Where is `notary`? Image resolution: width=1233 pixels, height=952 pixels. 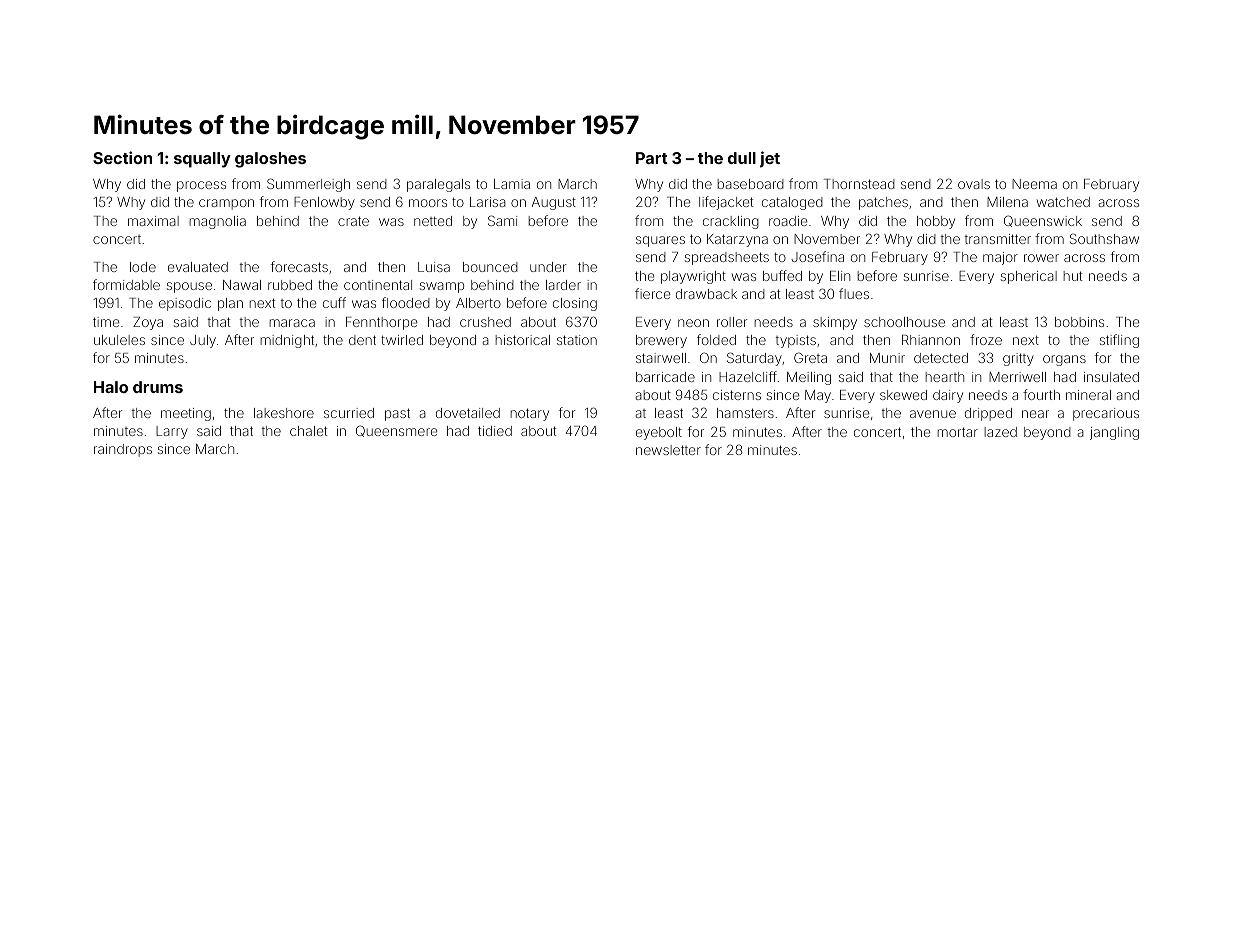 notary is located at coordinates (530, 414).
